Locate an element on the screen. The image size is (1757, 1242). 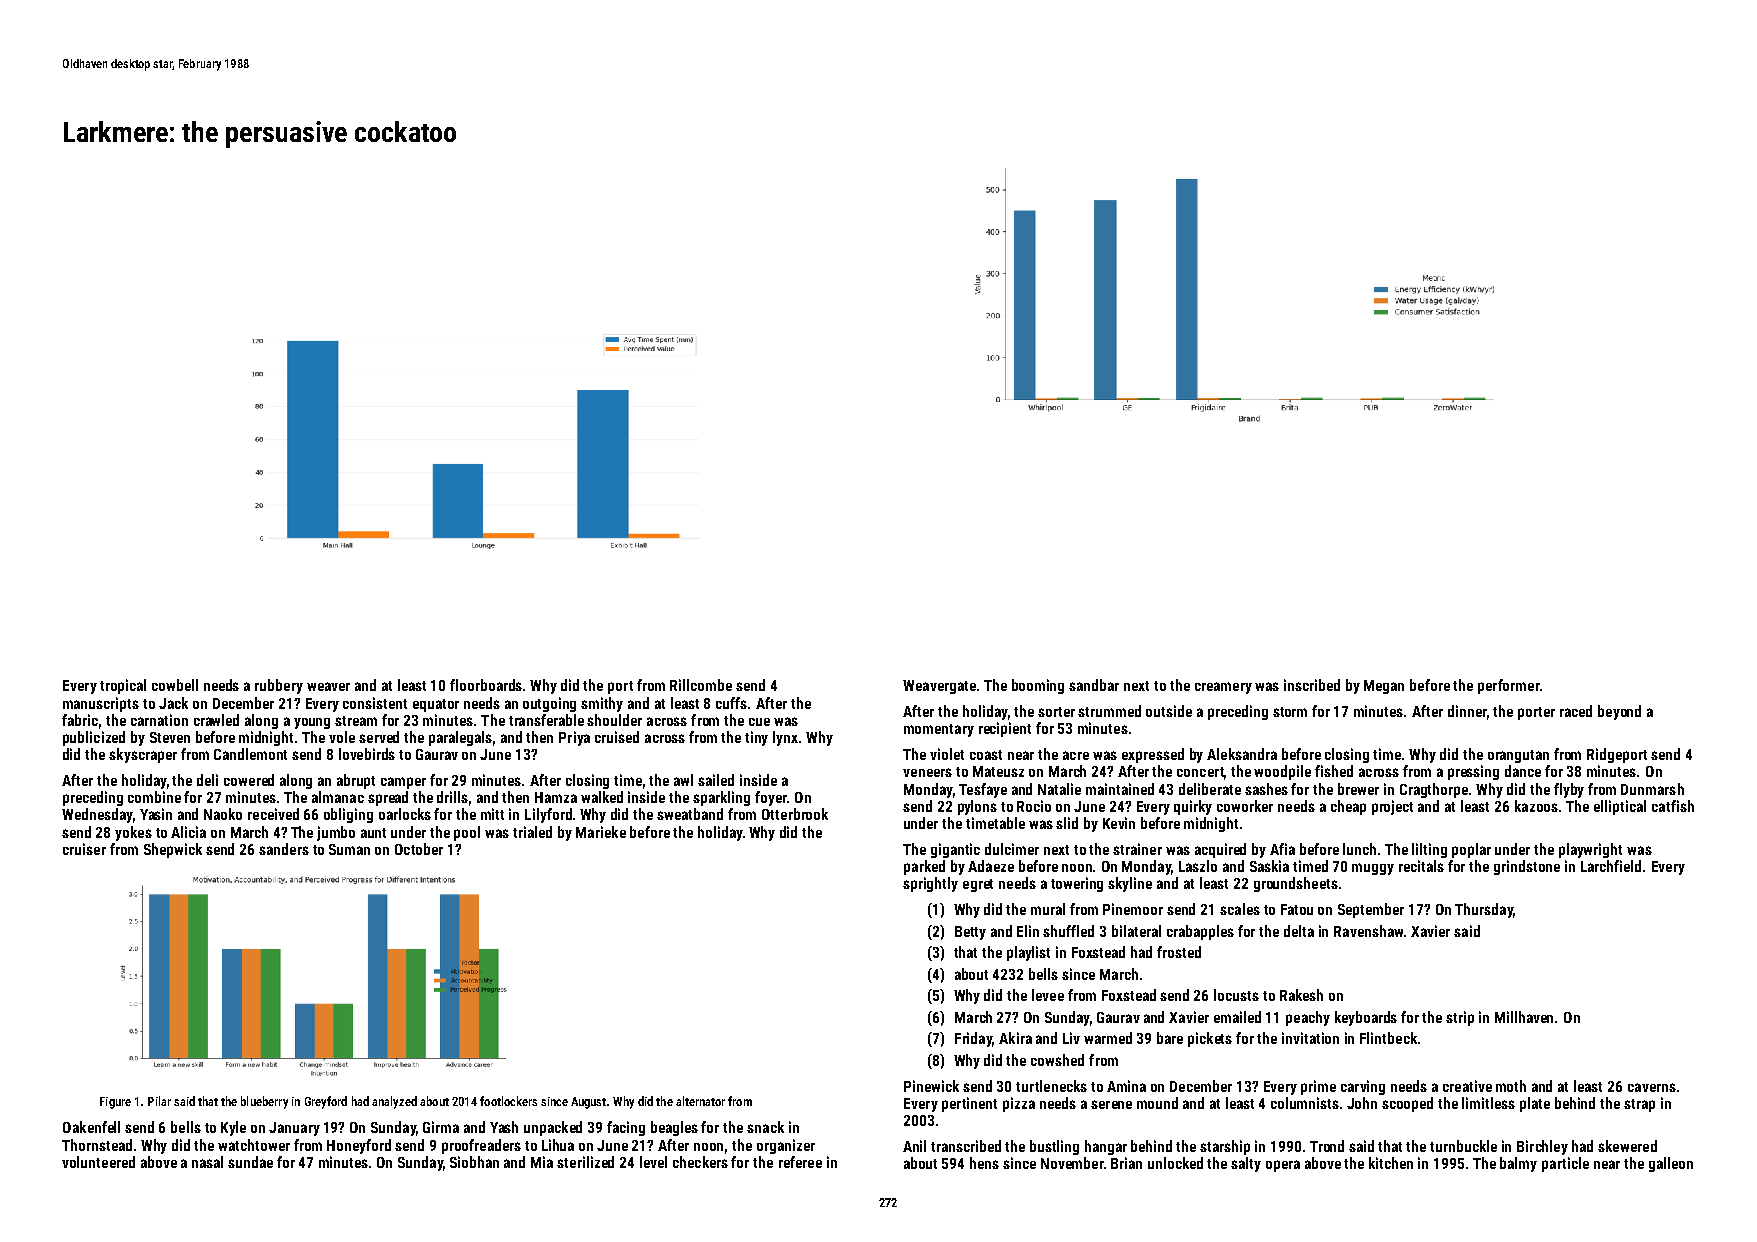
Akira is located at coordinates (1015, 1038).
